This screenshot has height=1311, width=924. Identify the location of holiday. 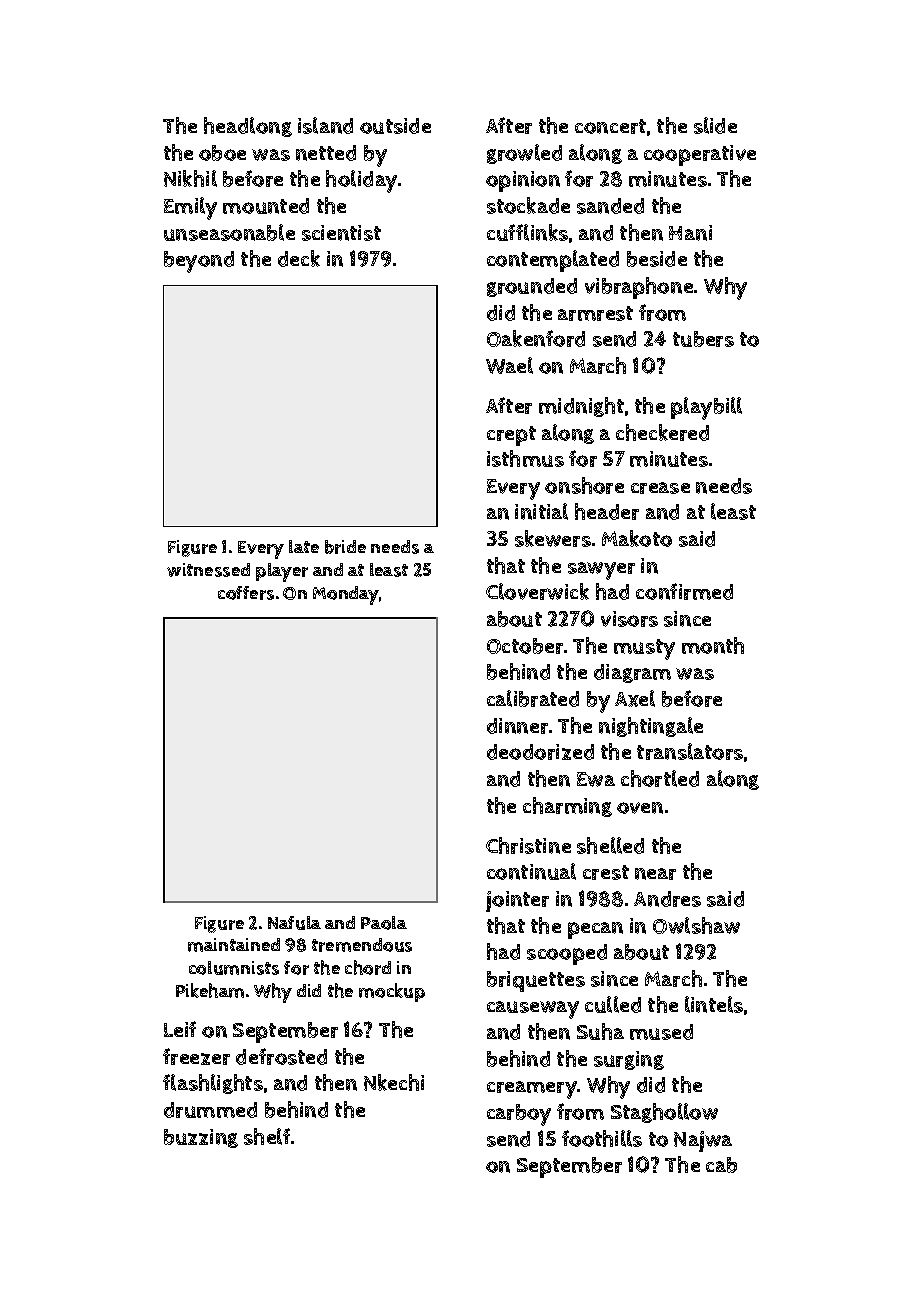
(361, 181).
